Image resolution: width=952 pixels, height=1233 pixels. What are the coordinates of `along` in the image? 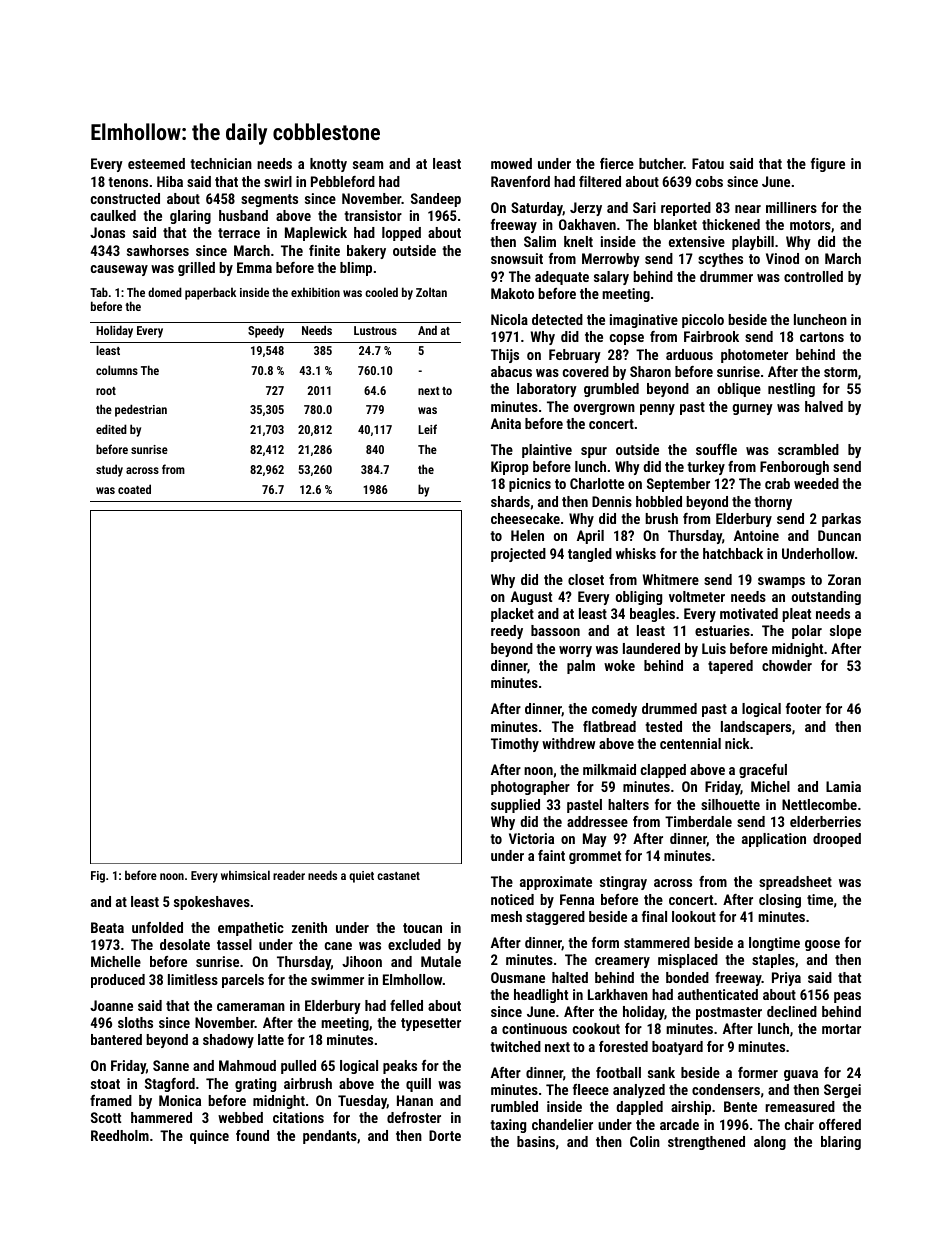 It's located at (770, 1143).
